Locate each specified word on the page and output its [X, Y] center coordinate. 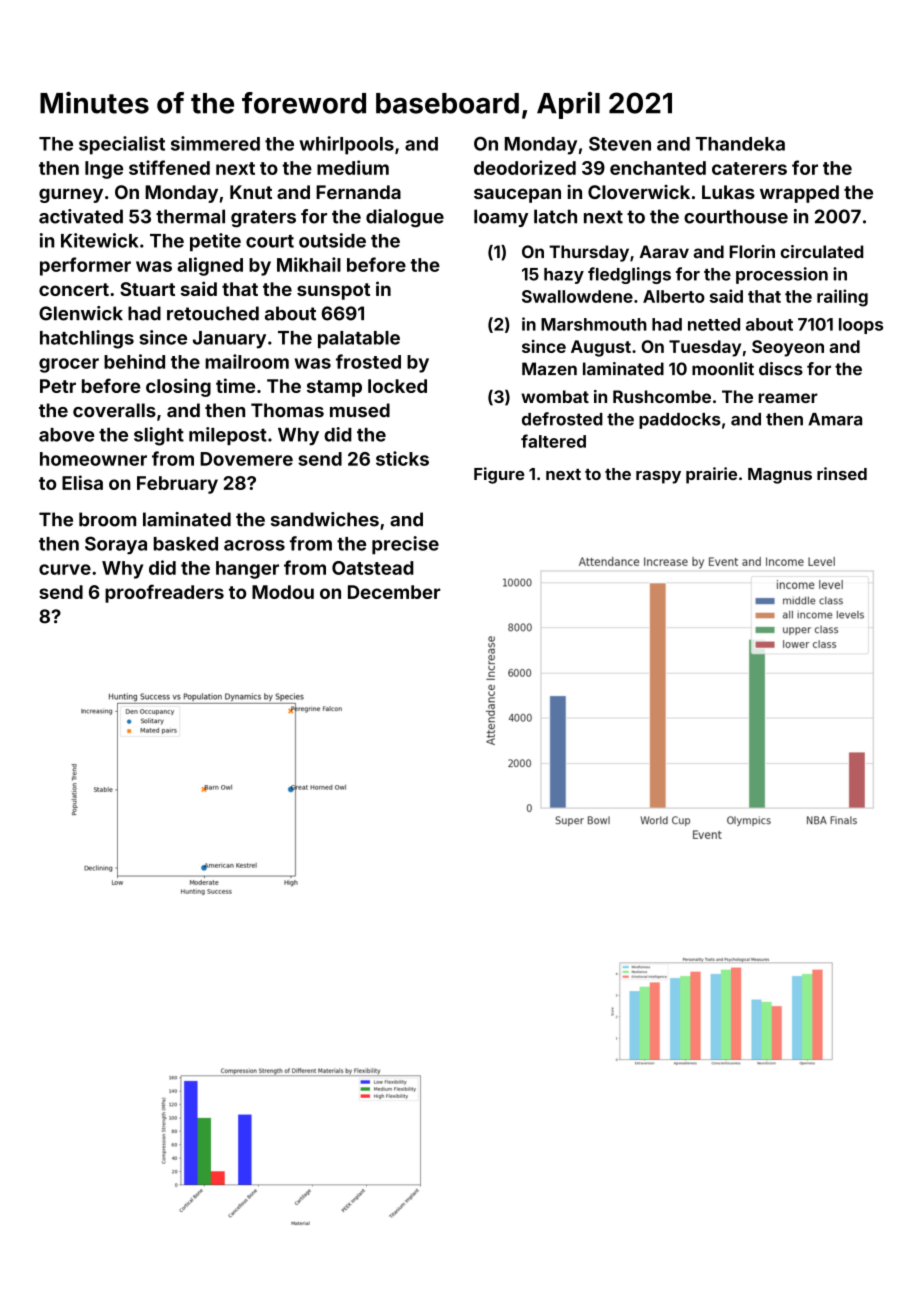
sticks [402, 458]
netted [714, 324]
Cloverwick [639, 192]
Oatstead [373, 568]
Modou [283, 592]
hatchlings [87, 339]
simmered [215, 143]
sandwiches [325, 519]
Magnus [780, 476]
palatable [359, 339]
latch [555, 216]
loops [861, 326]
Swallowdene [577, 296]
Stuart [147, 289]
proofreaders [164, 593]
